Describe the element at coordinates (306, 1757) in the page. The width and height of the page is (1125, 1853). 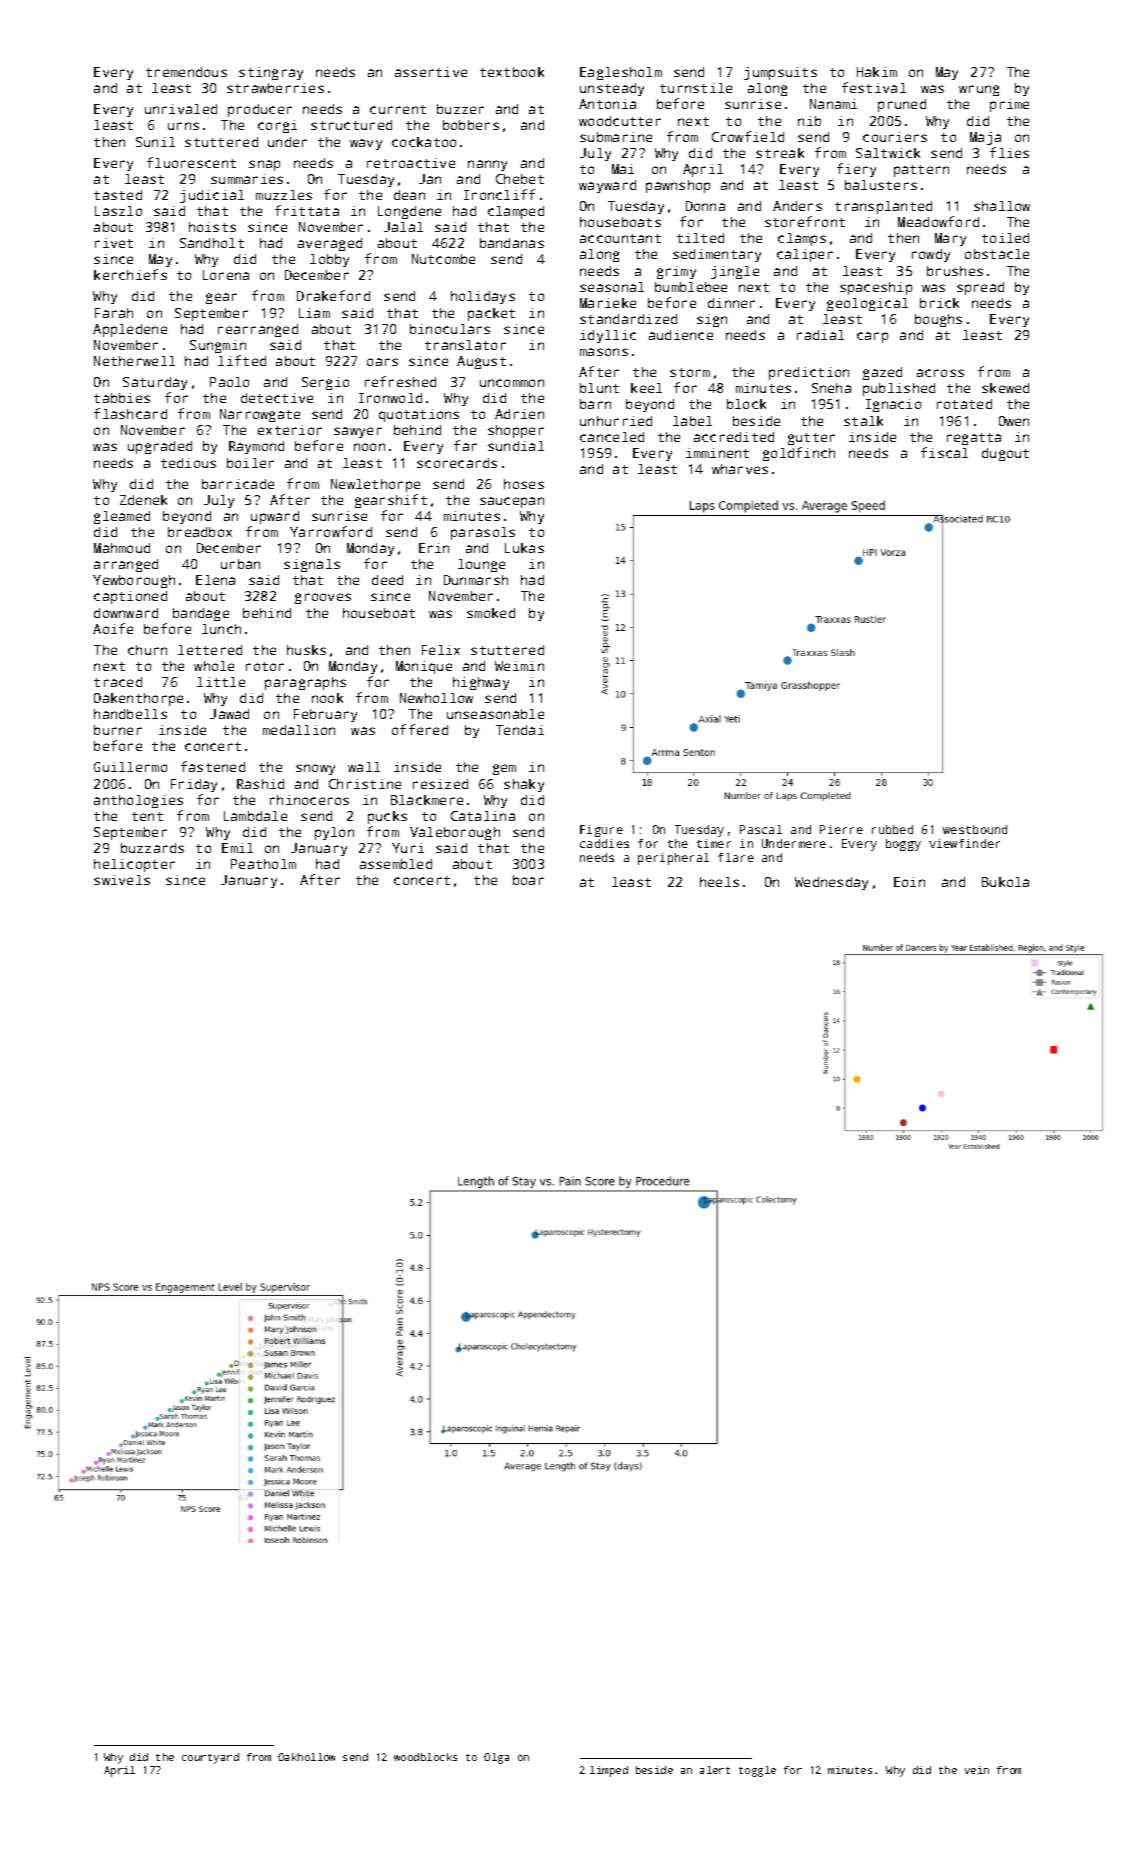
I see `Oakhollow` at that location.
